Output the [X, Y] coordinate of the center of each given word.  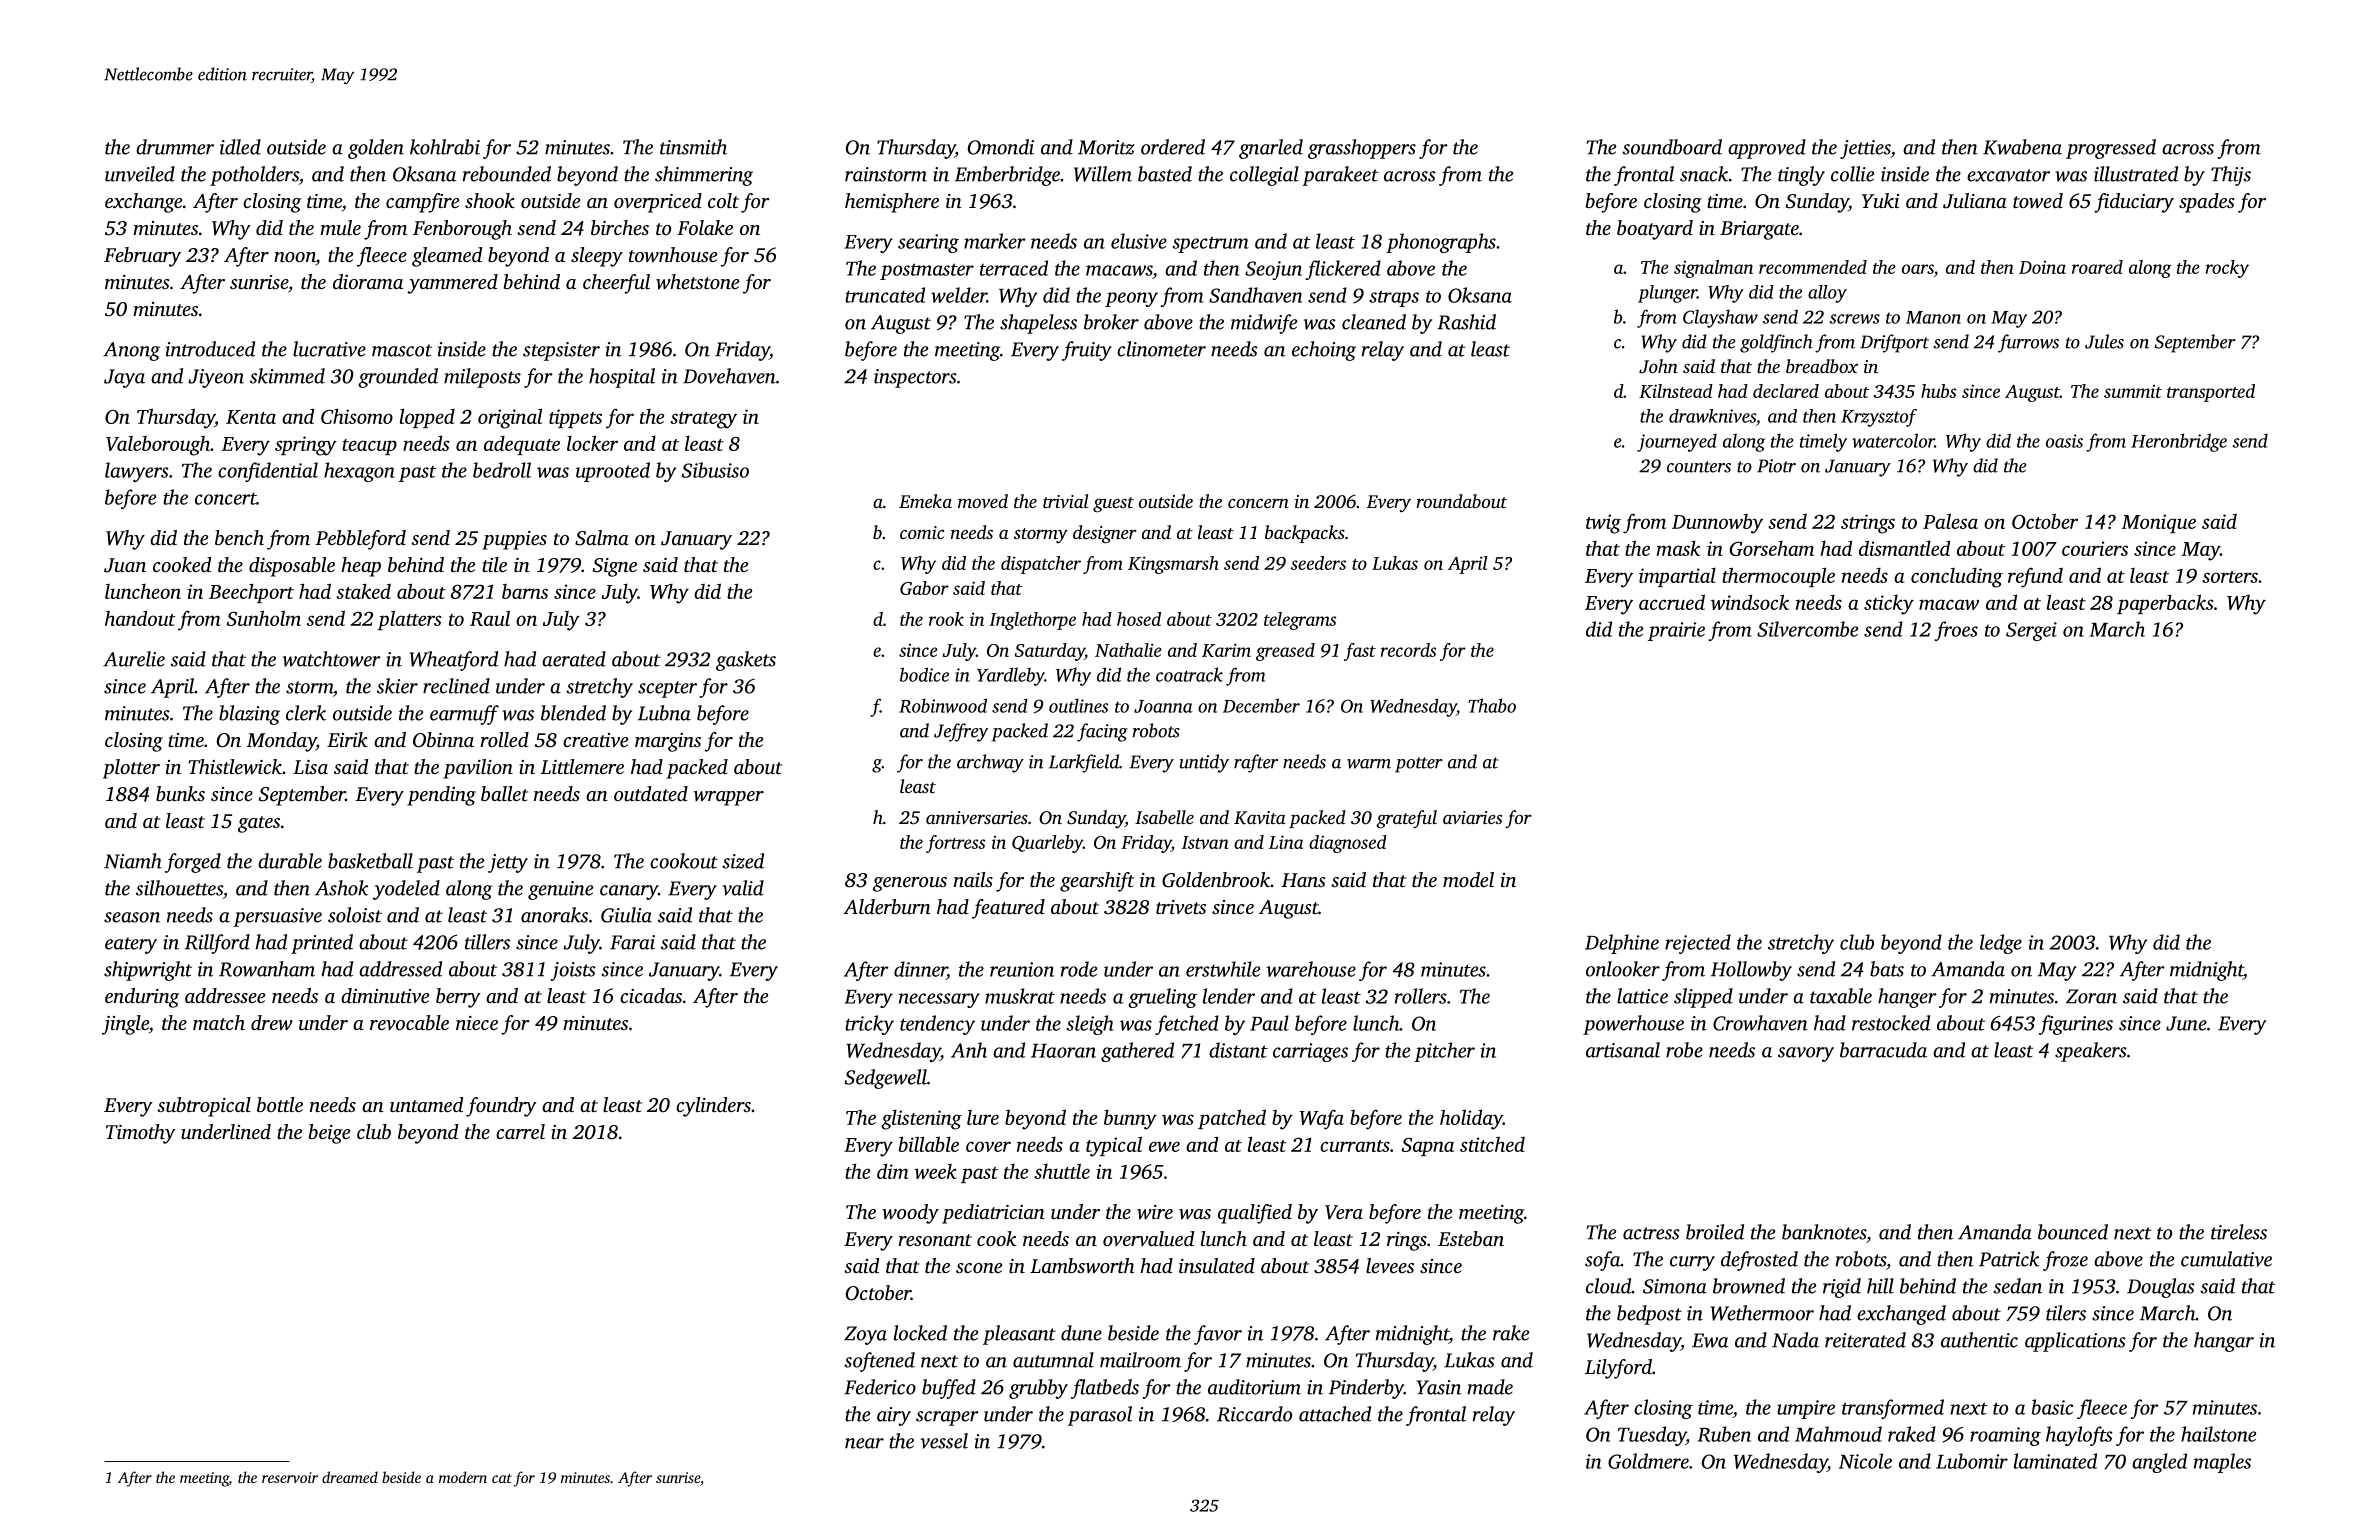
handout [140, 618]
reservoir [290, 1477]
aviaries [1472, 817]
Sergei [2031, 631]
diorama [368, 281]
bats [1887, 969]
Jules [2104, 341]
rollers [1421, 996]
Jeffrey [961, 732]
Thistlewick [235, 767]
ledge [2001, 944]
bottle [280, 1104]
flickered [1343, 270]
